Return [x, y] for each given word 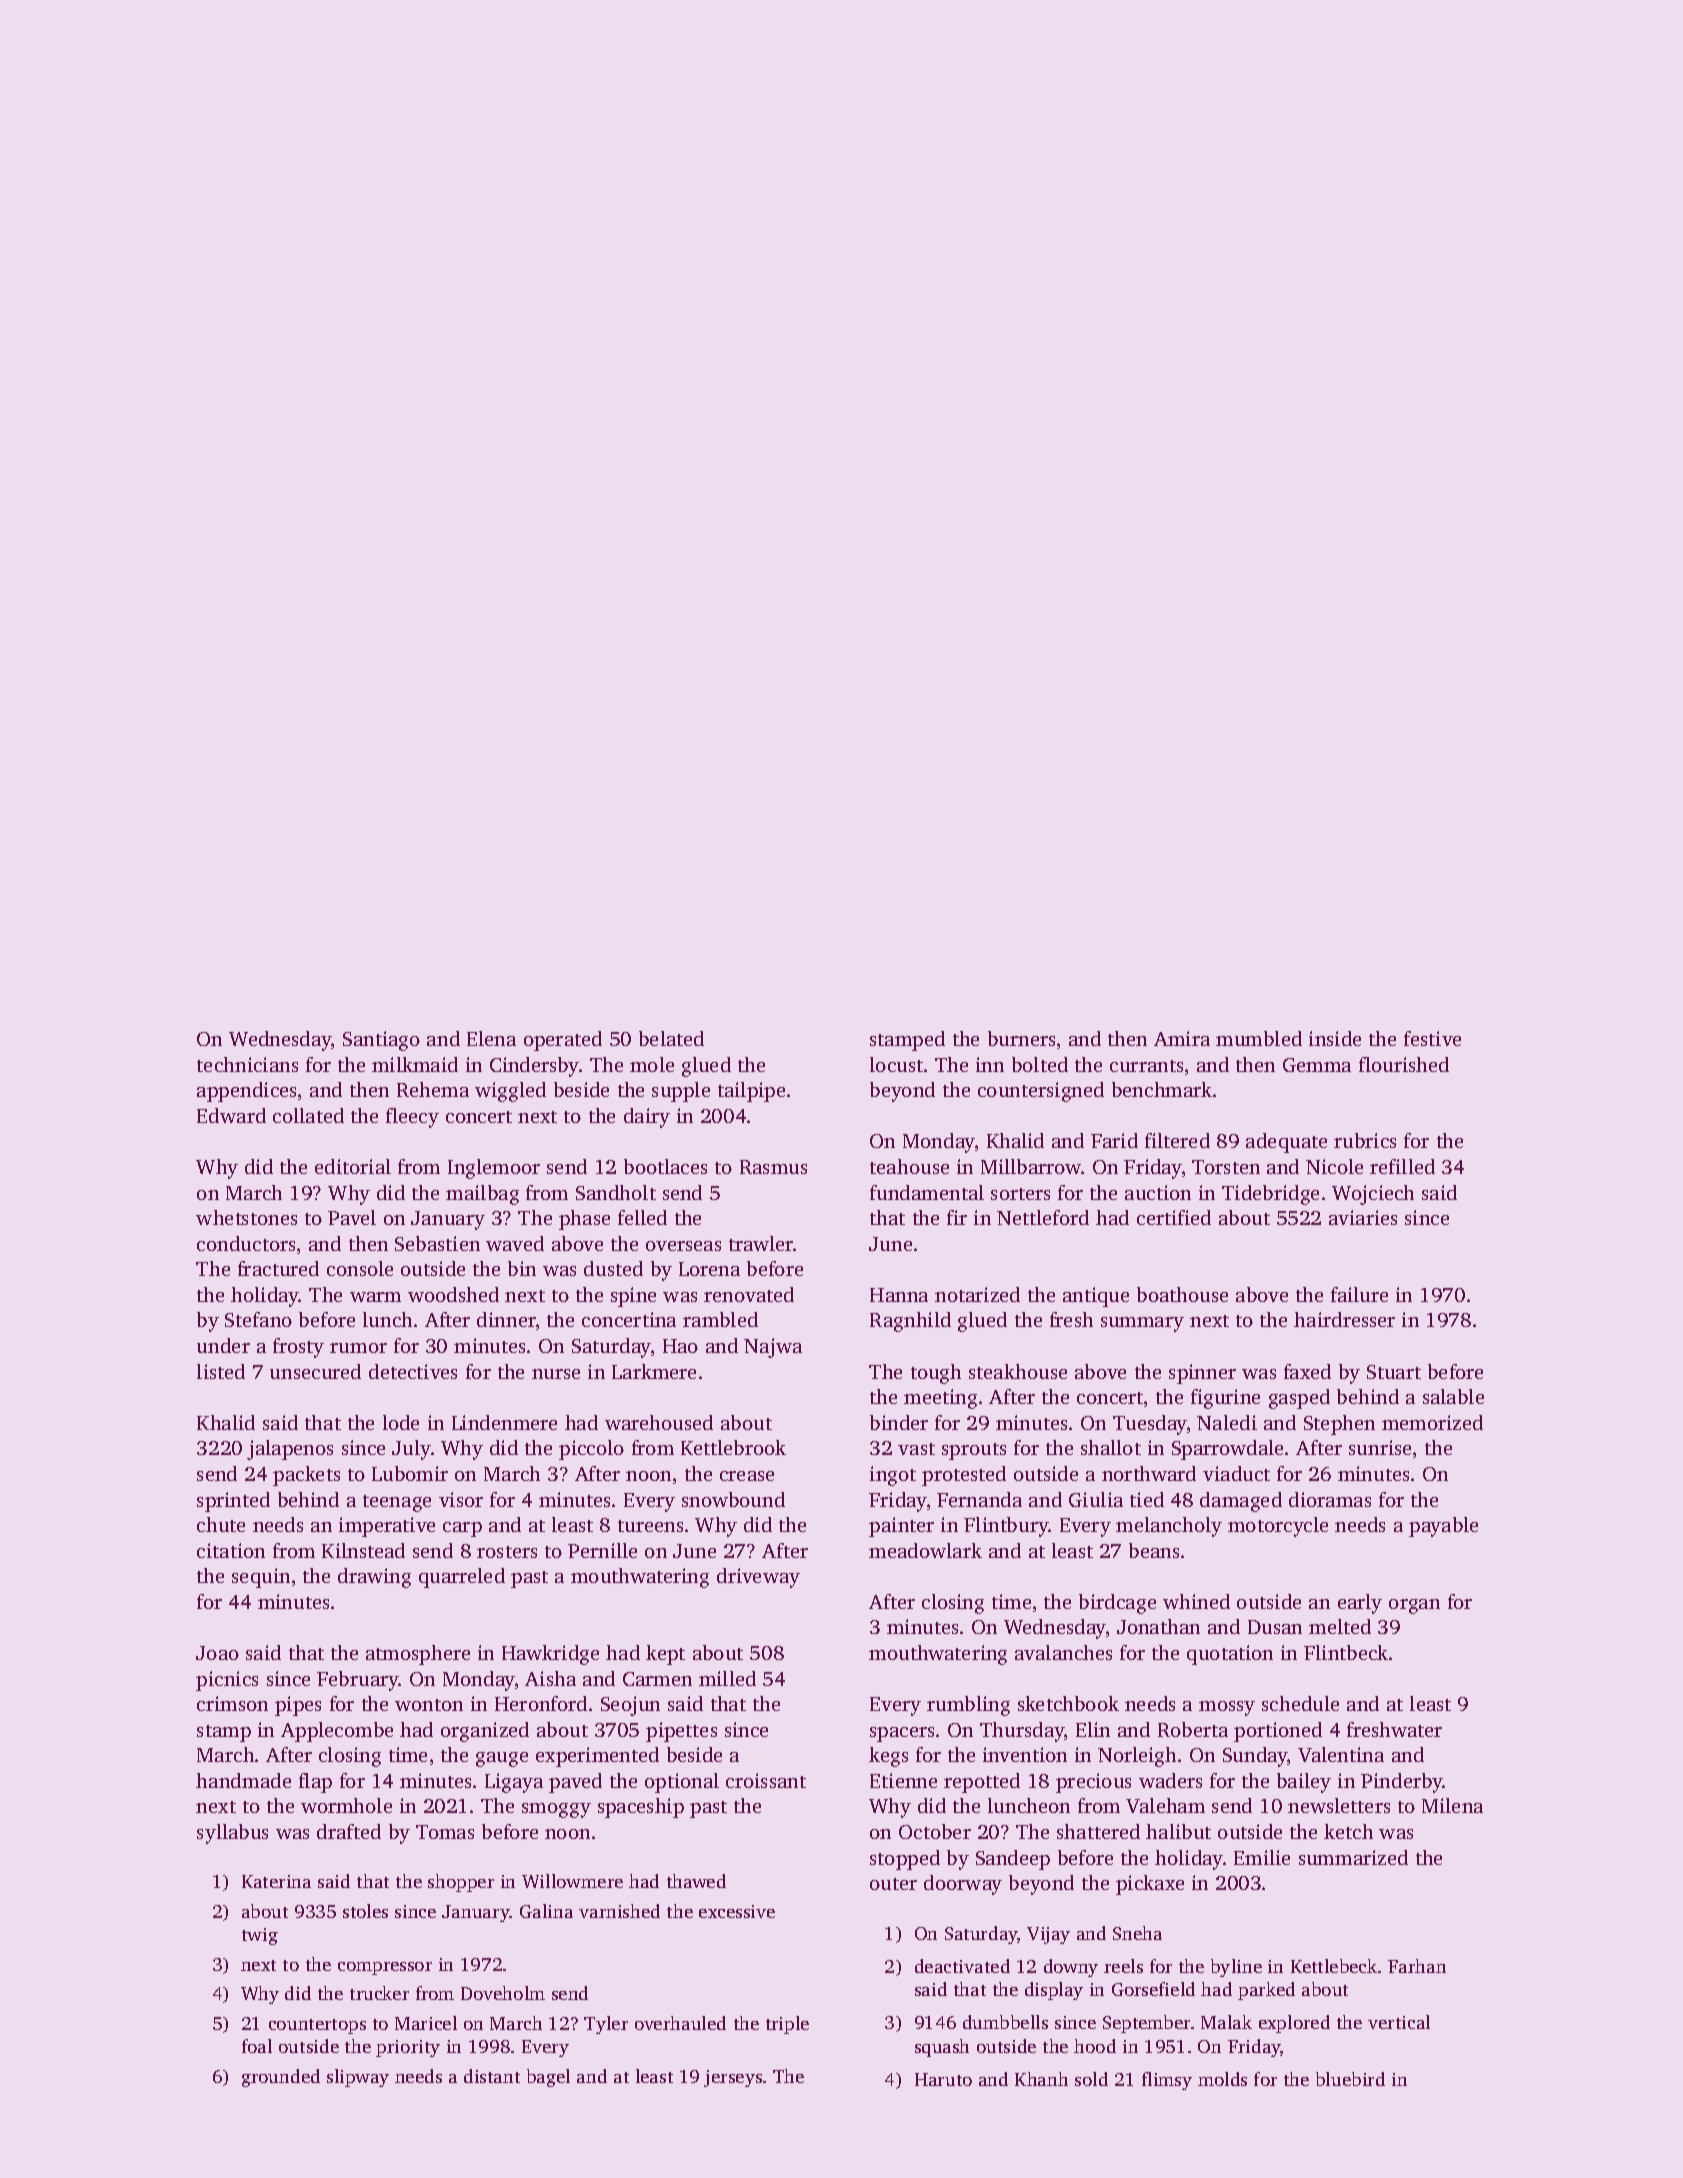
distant [492, 2076]
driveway [758, 1578]
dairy [647, 1118]
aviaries [1363, 1217]
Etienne [903, 1780]
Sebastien [437, 1243]
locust [896, 1064]
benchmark [1163, 1089]
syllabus [232, 1834]
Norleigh [1137, 1757]
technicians [247, 1064]
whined [1196, 1601]
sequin [261, 1578]
